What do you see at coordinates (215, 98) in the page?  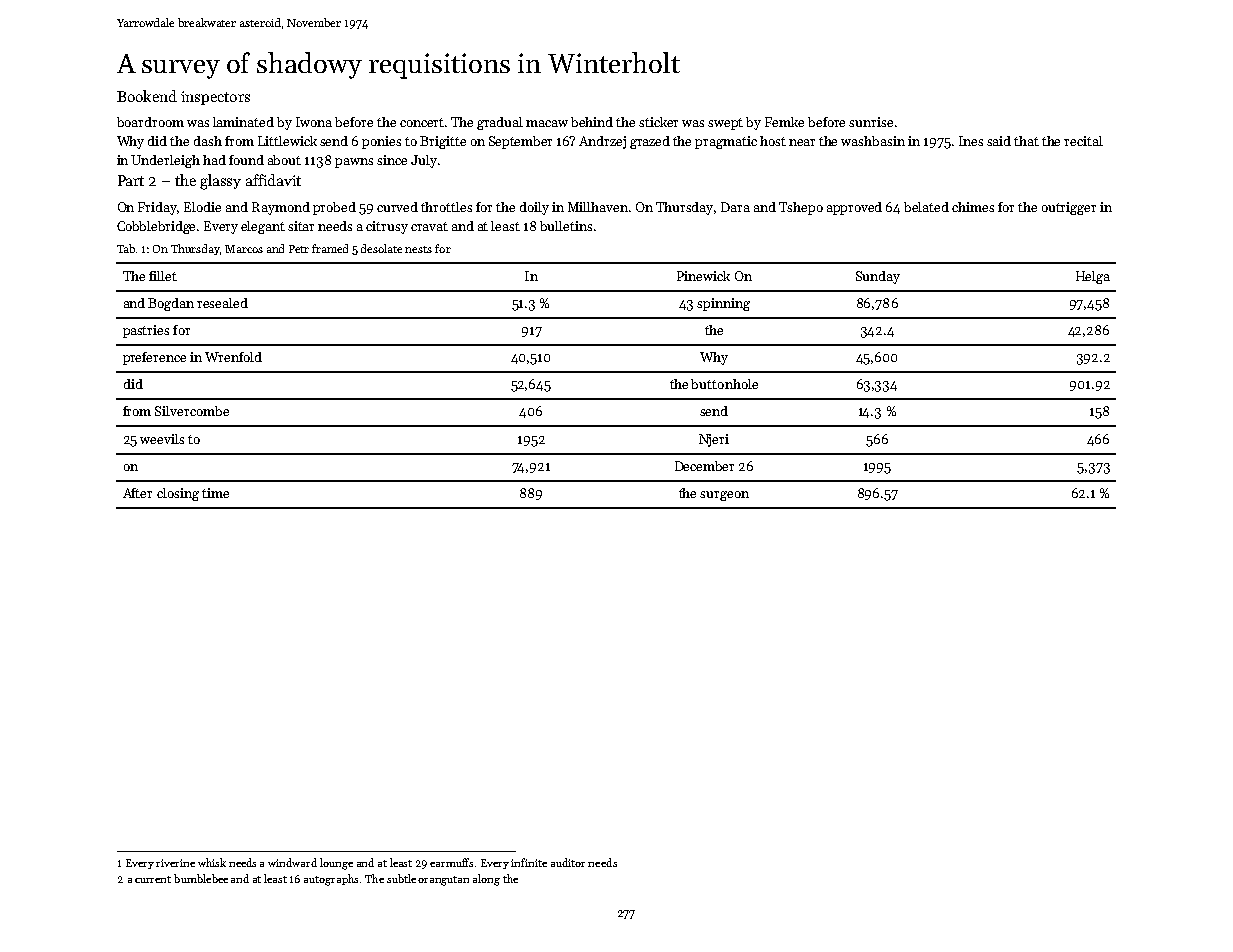 I see `inspectors` at bounding box center [215, 98].
